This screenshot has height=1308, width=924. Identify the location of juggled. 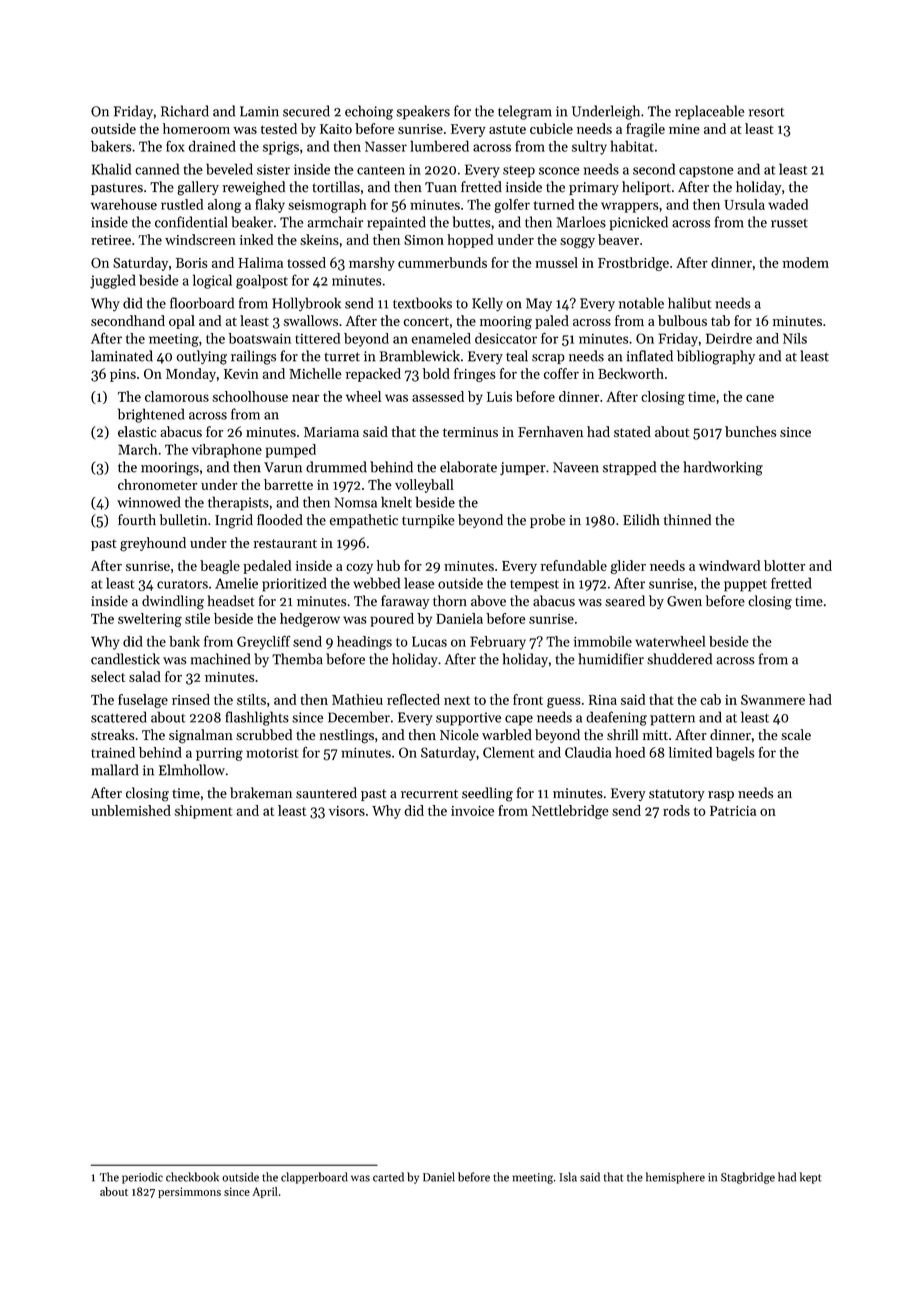
(113, 281).
